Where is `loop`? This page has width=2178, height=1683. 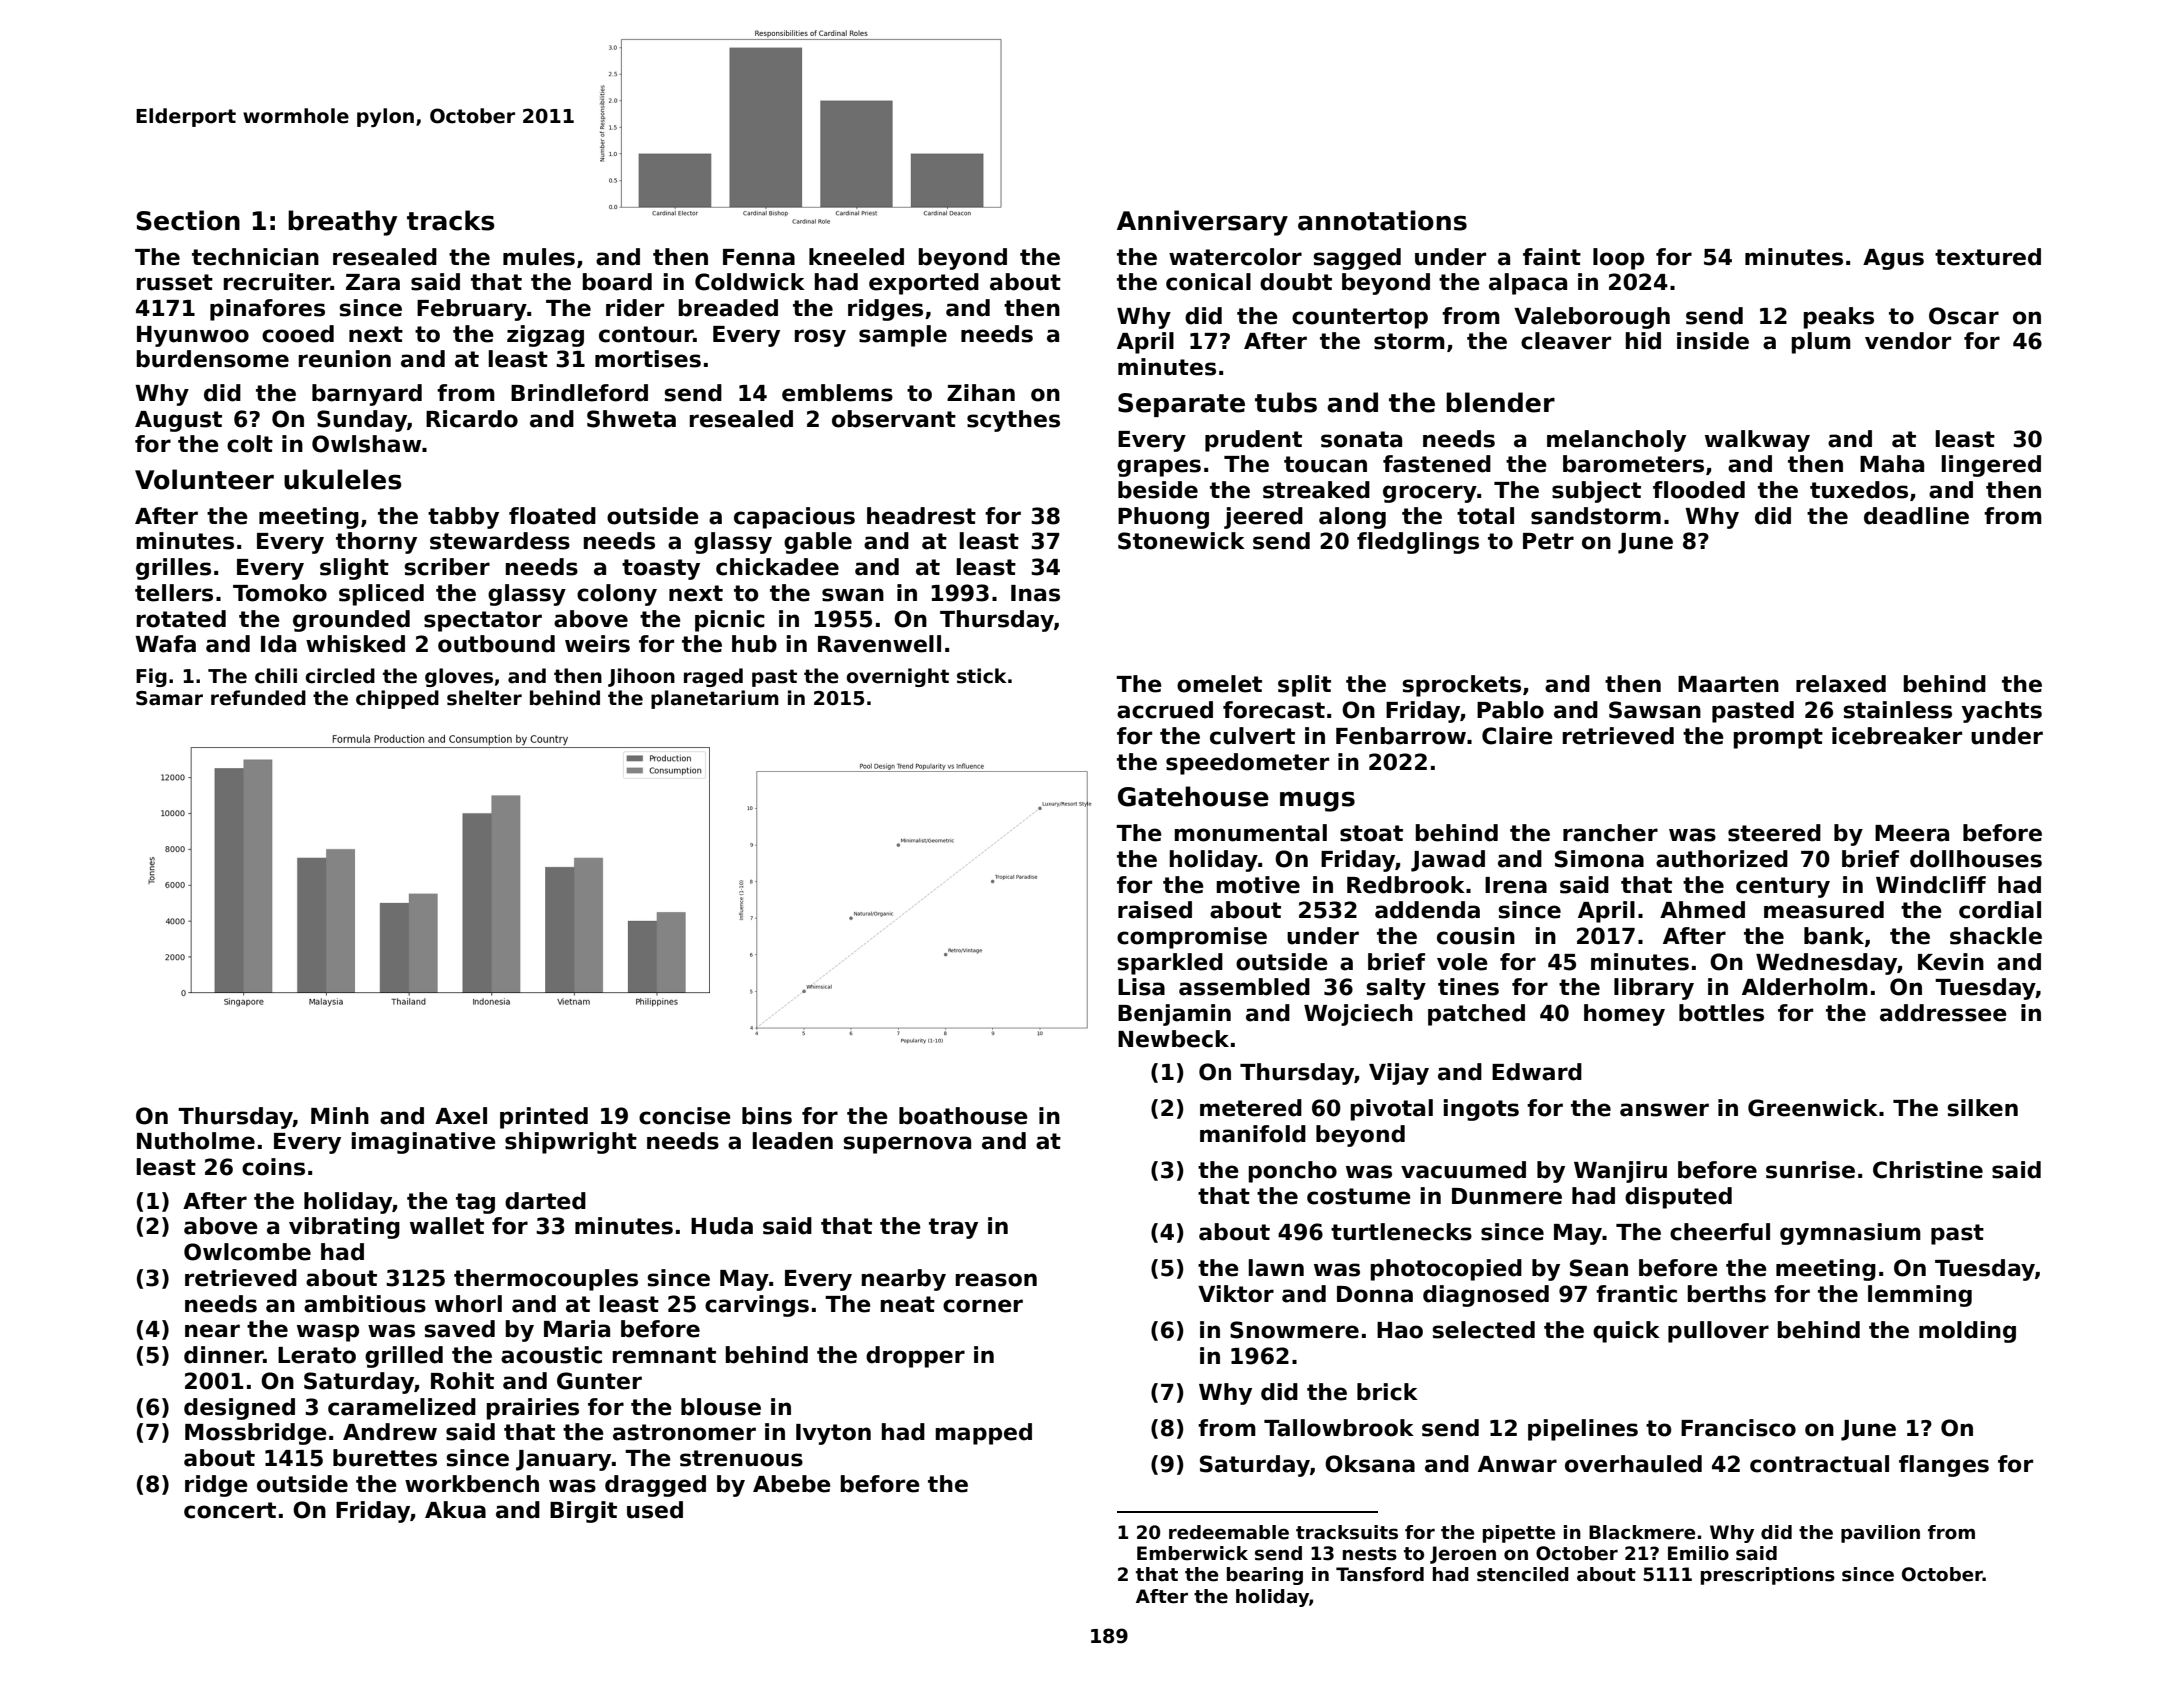 loop is located at coordinates (1618, 259).
